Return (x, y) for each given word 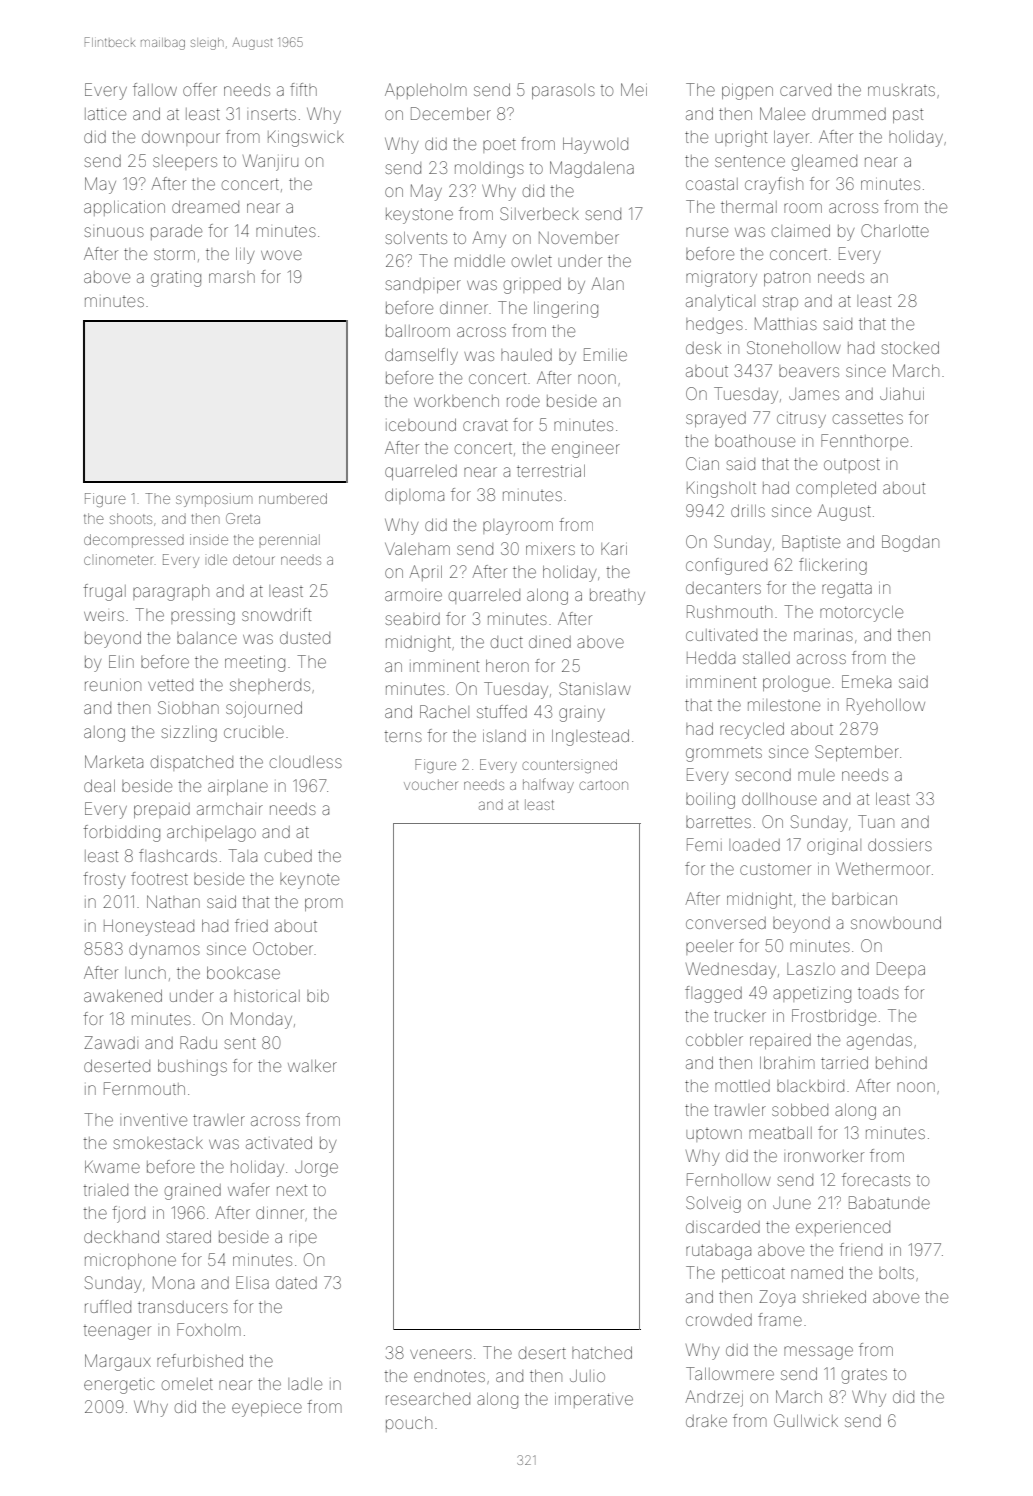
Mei (634, 89)
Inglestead (590, 738)
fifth (303, 89)
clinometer (118, 559)
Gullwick (806, 1420)
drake (706, 1421)
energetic (119, 1386)
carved (805, 90)
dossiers (900, 845)
